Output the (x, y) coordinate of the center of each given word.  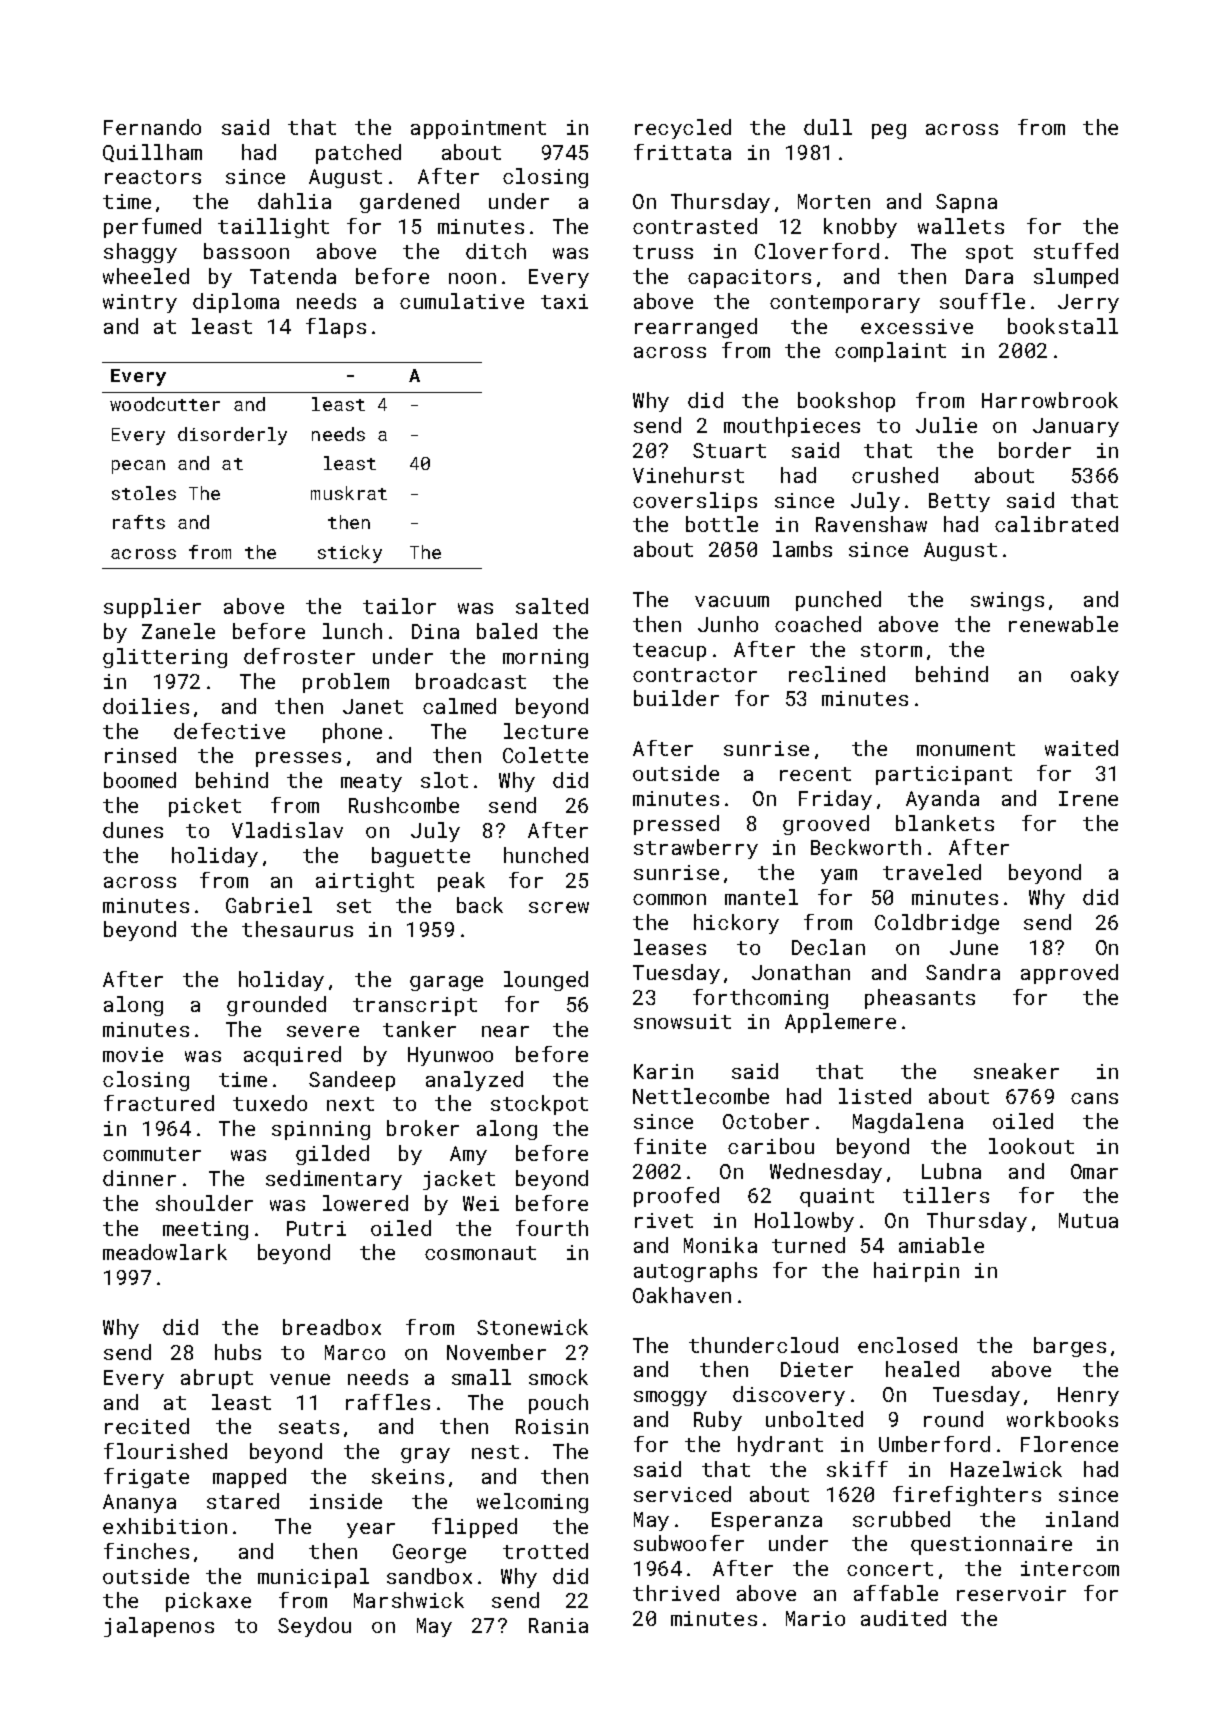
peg (889, 131)
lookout (1031, 1146)
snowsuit (682, 1021)
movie (133, 1054)
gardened (409, 203)
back (480, 905)
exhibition (165, 1526)
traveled (932, 872)
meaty (371, 783)
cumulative (462, 301)
